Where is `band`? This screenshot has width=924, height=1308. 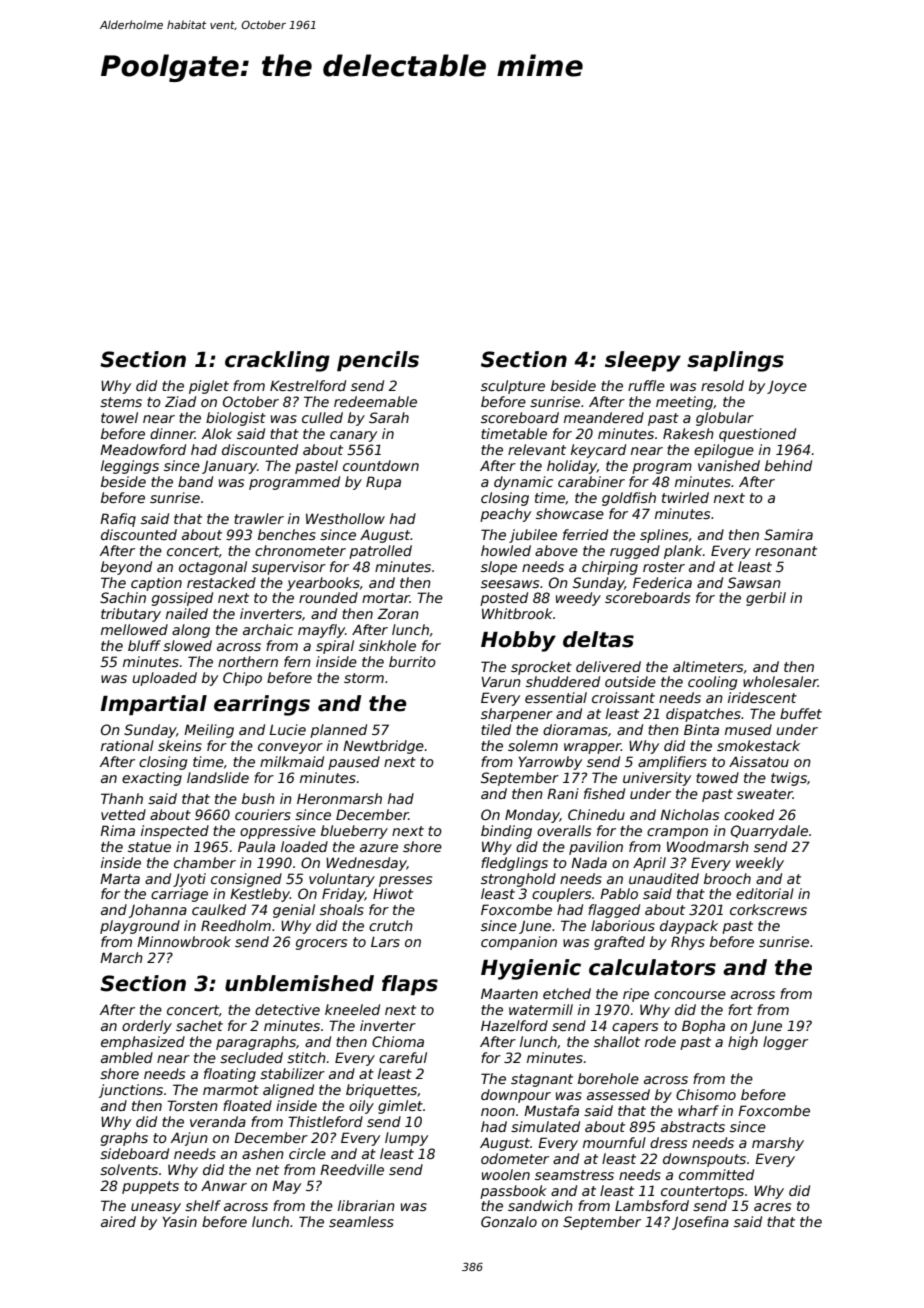 band is located at coordinates (195, 481).
